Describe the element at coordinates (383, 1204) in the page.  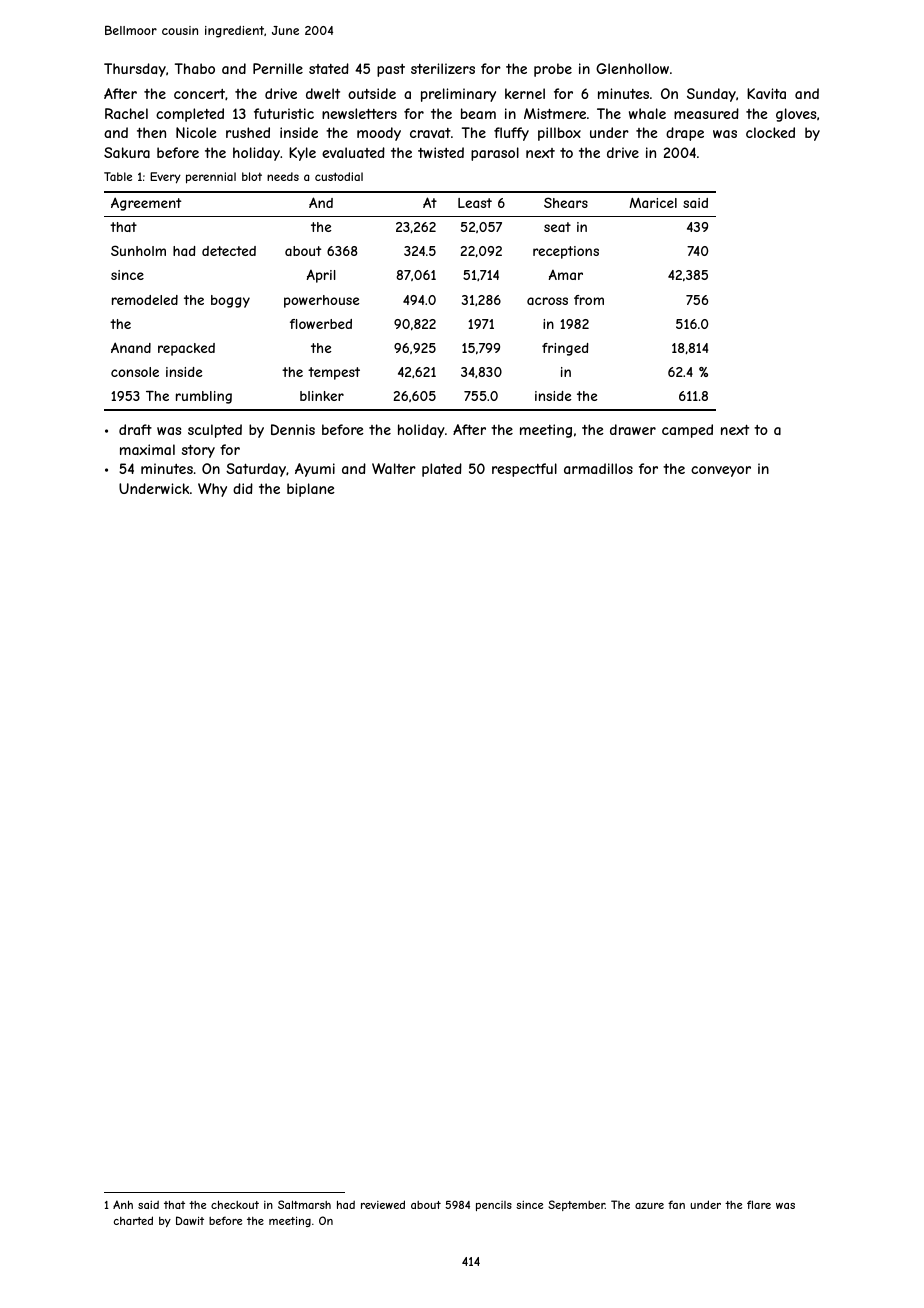
I see `reviewed` at that location.
